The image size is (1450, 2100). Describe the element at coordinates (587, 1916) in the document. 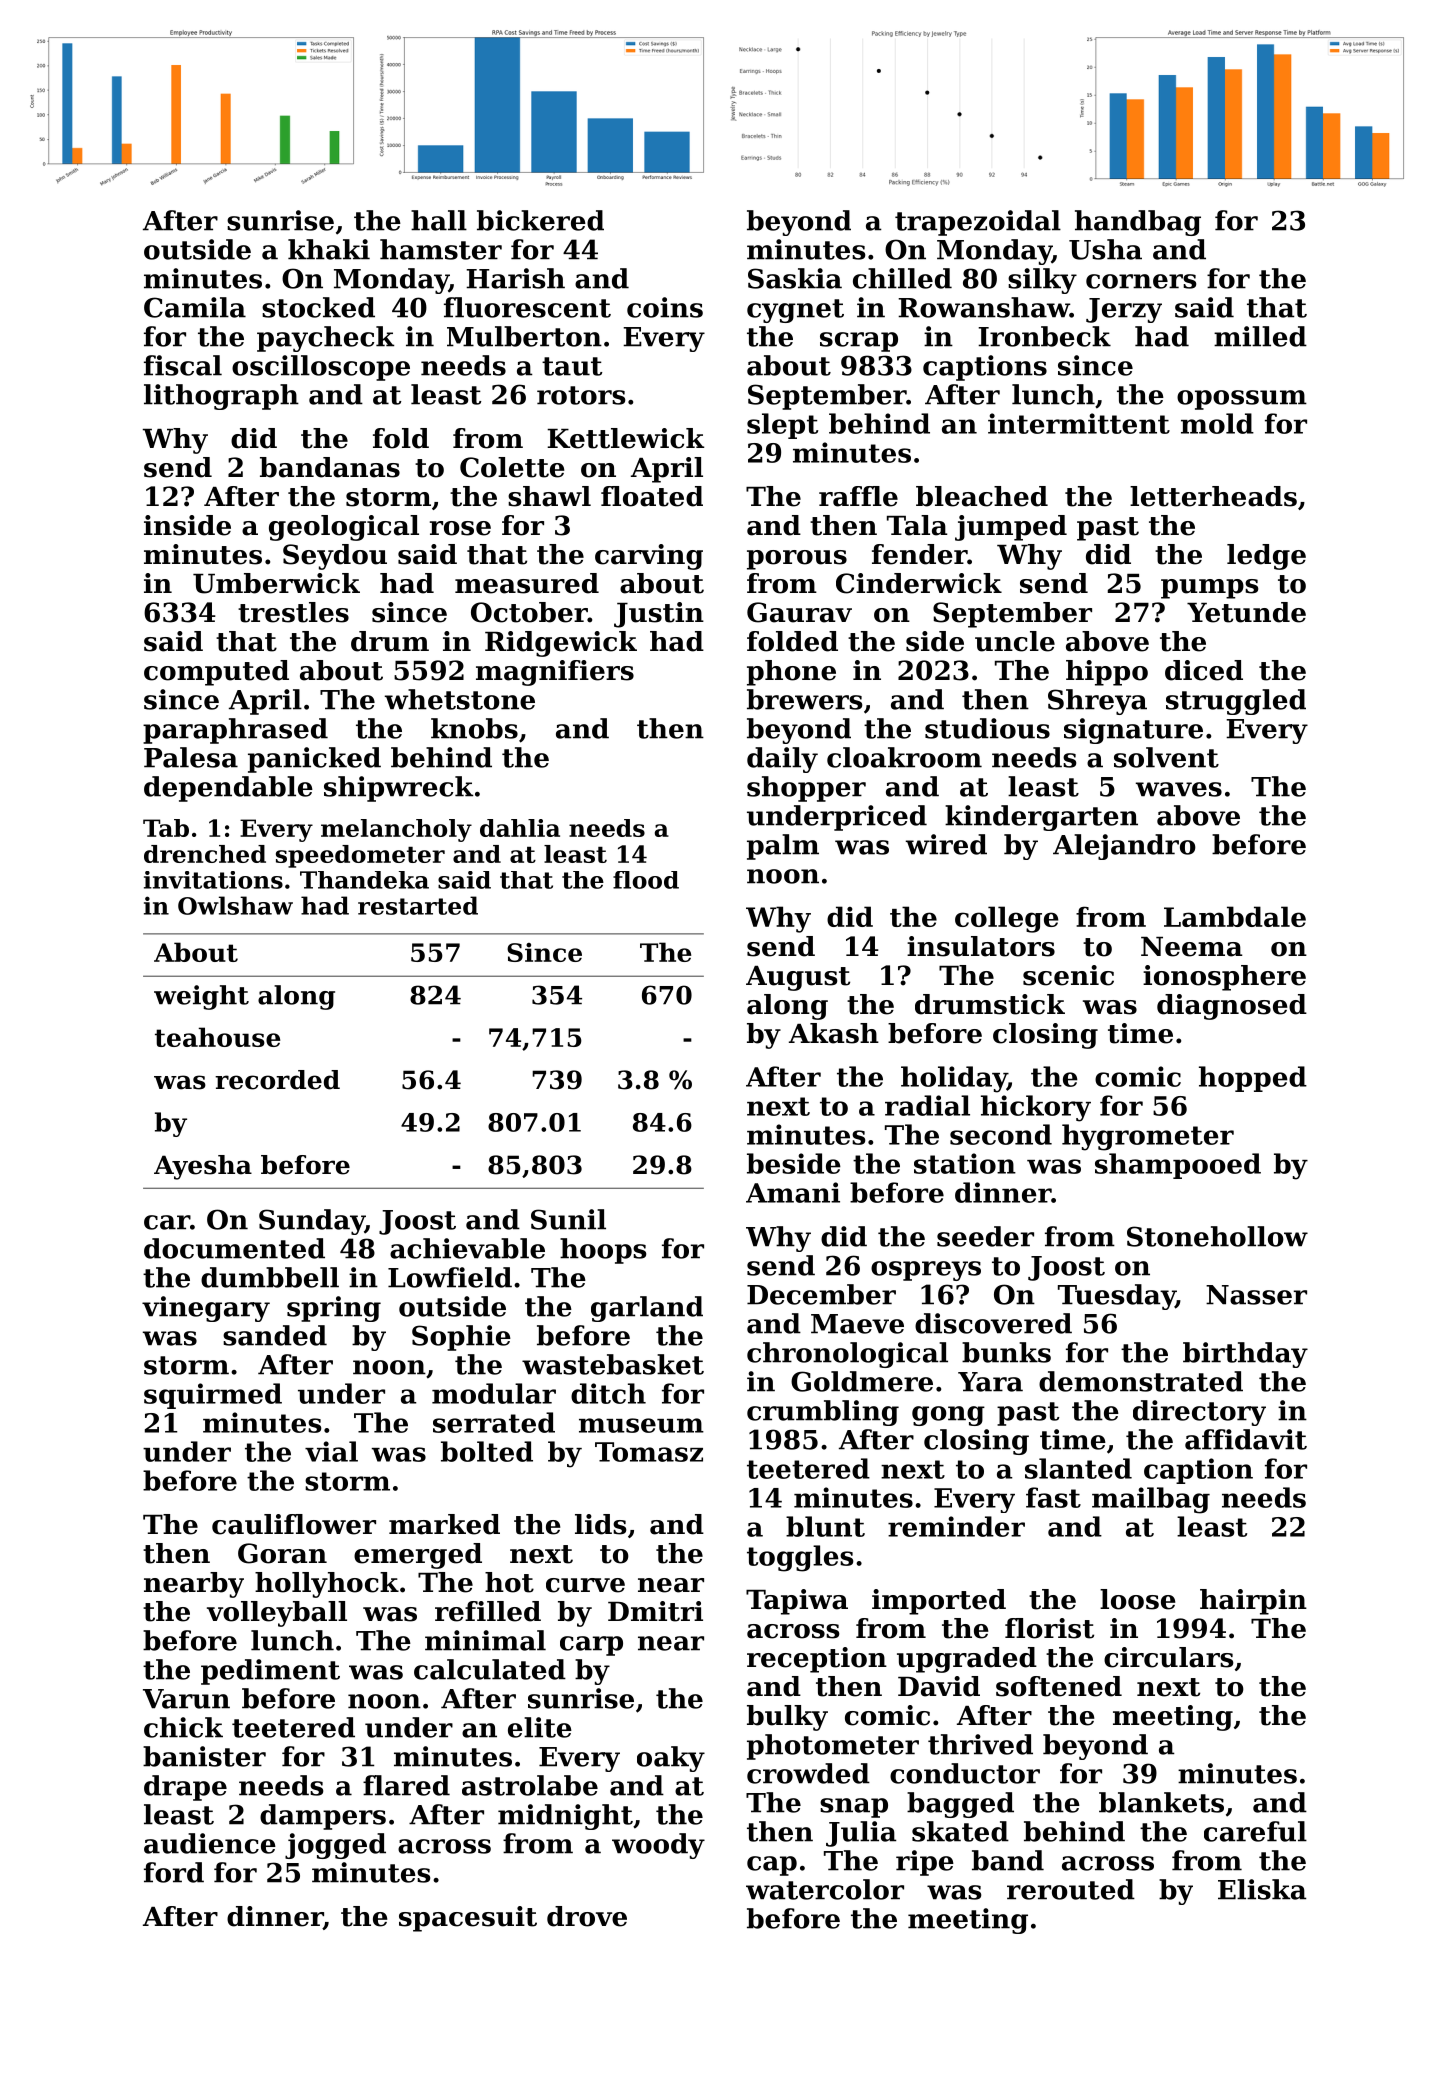

I see `drove` at that location.
